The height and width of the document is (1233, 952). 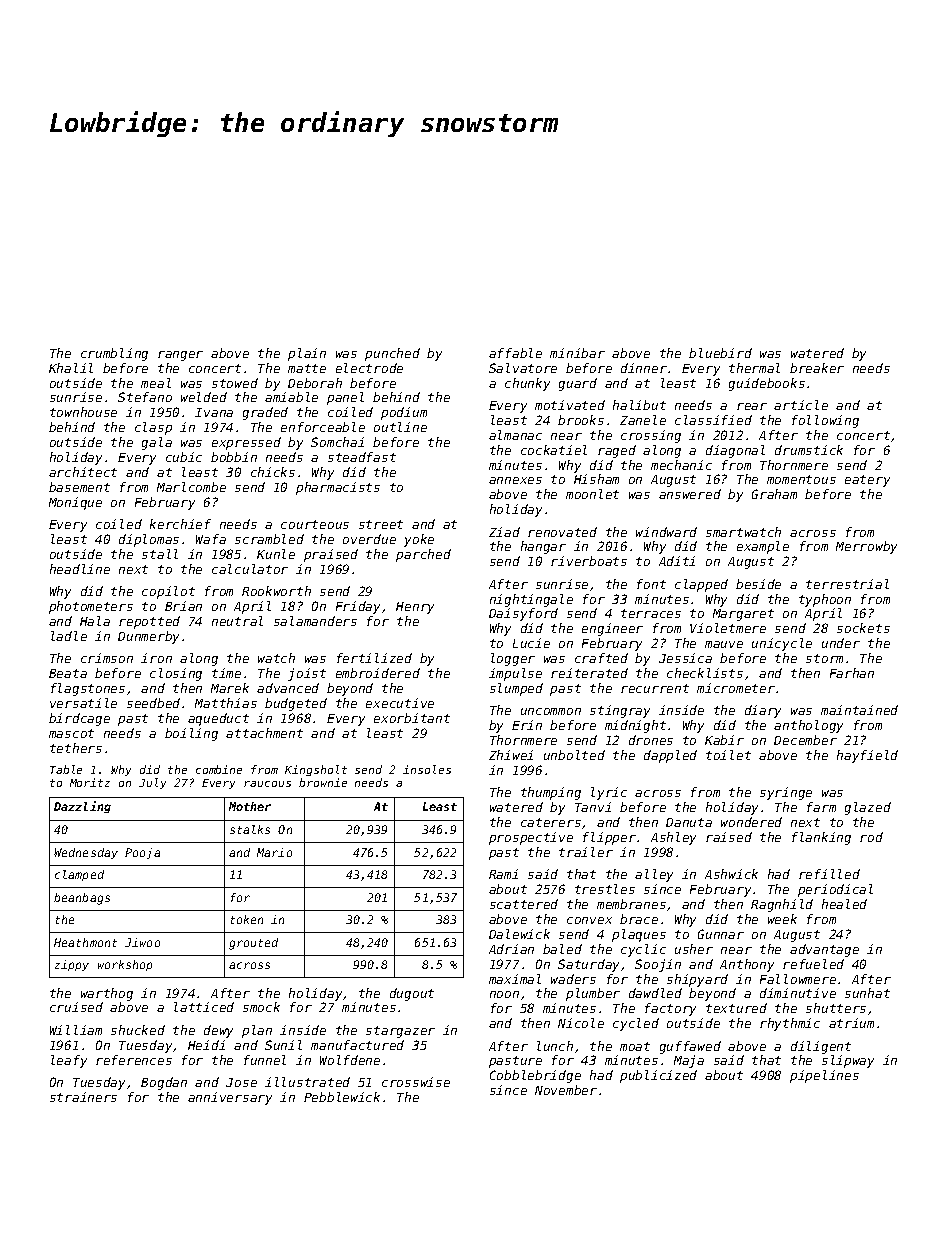 I want to click on breaker, so click(x=817, y=368).
